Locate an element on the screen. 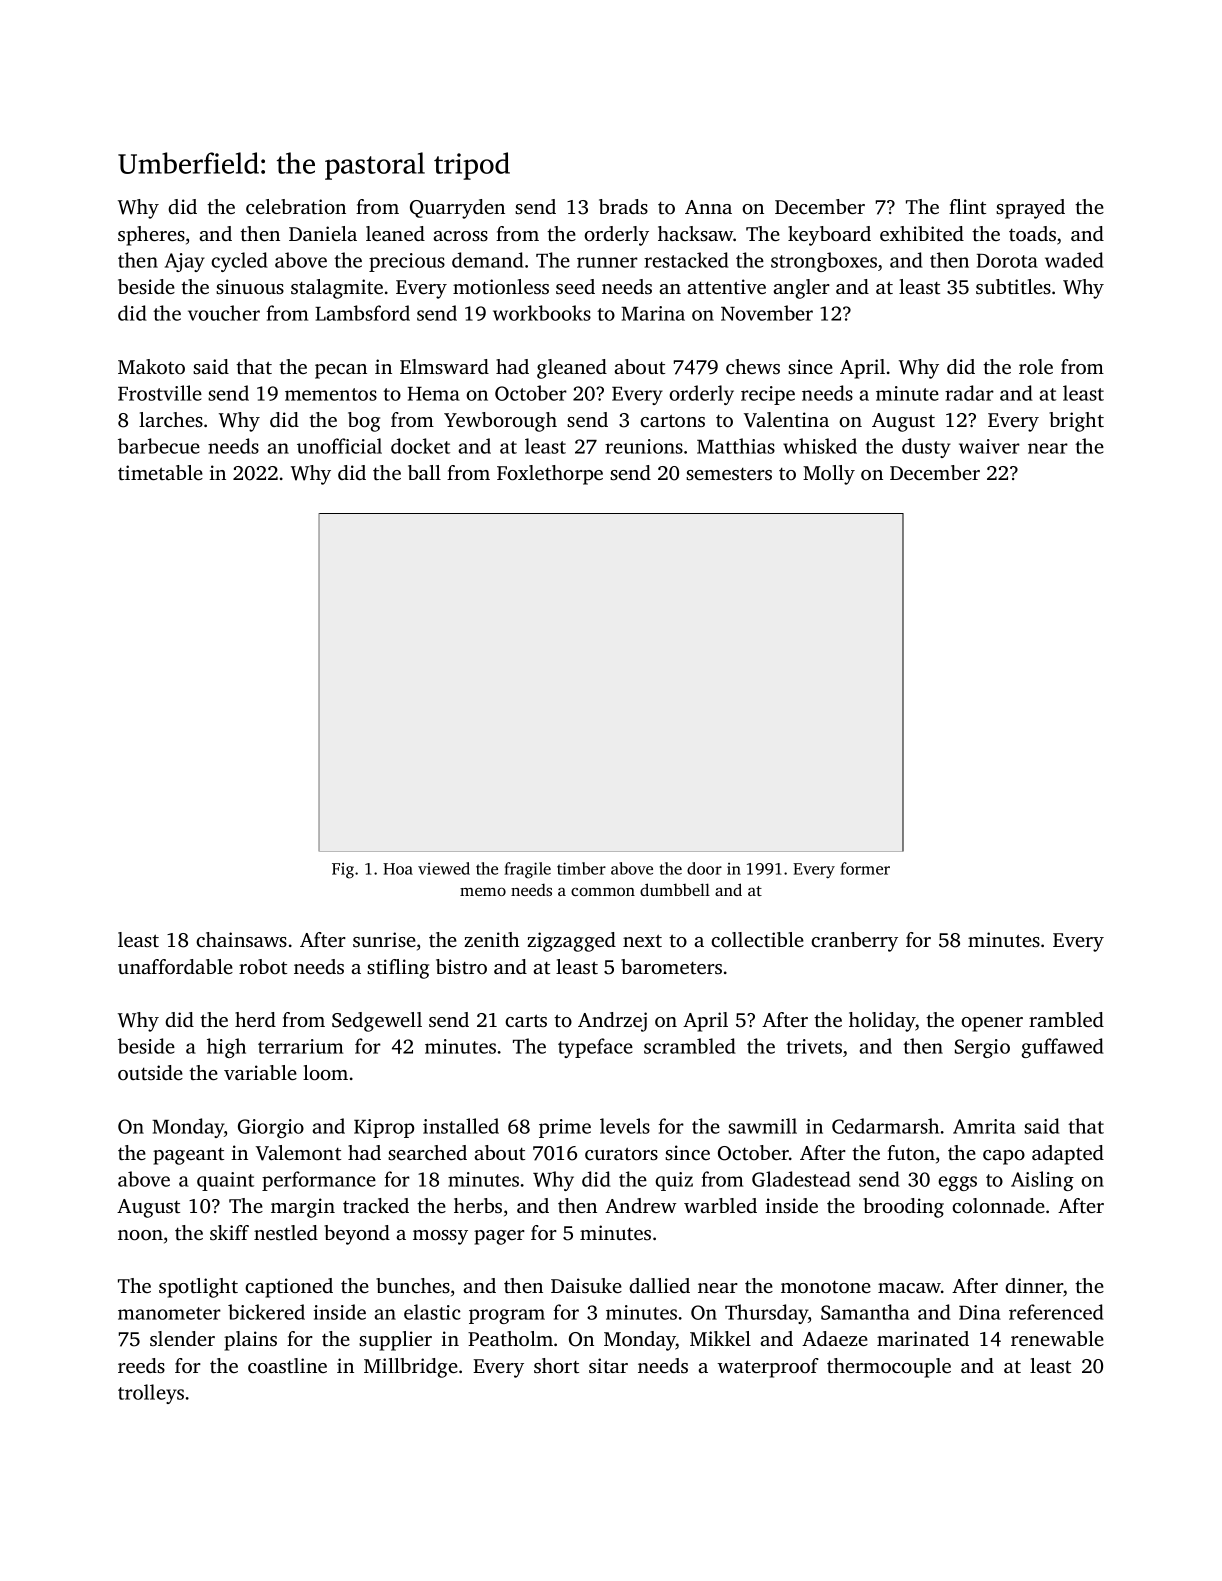 The width and height of the screenshot is (1222, 1581). Aisling is located at coordinates (1042, 1181).
